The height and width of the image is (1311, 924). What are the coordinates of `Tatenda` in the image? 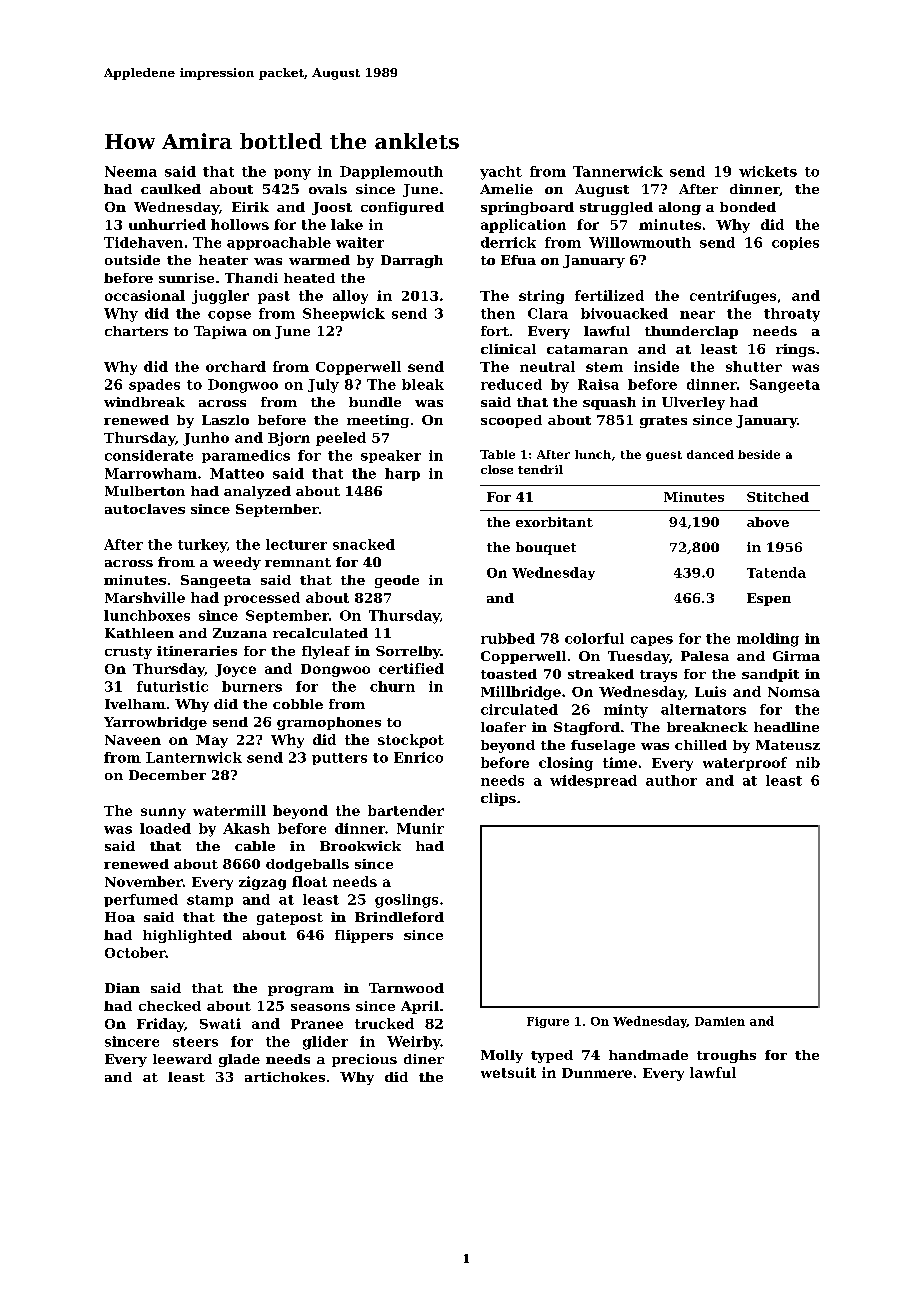 It's located at (776, 572).
